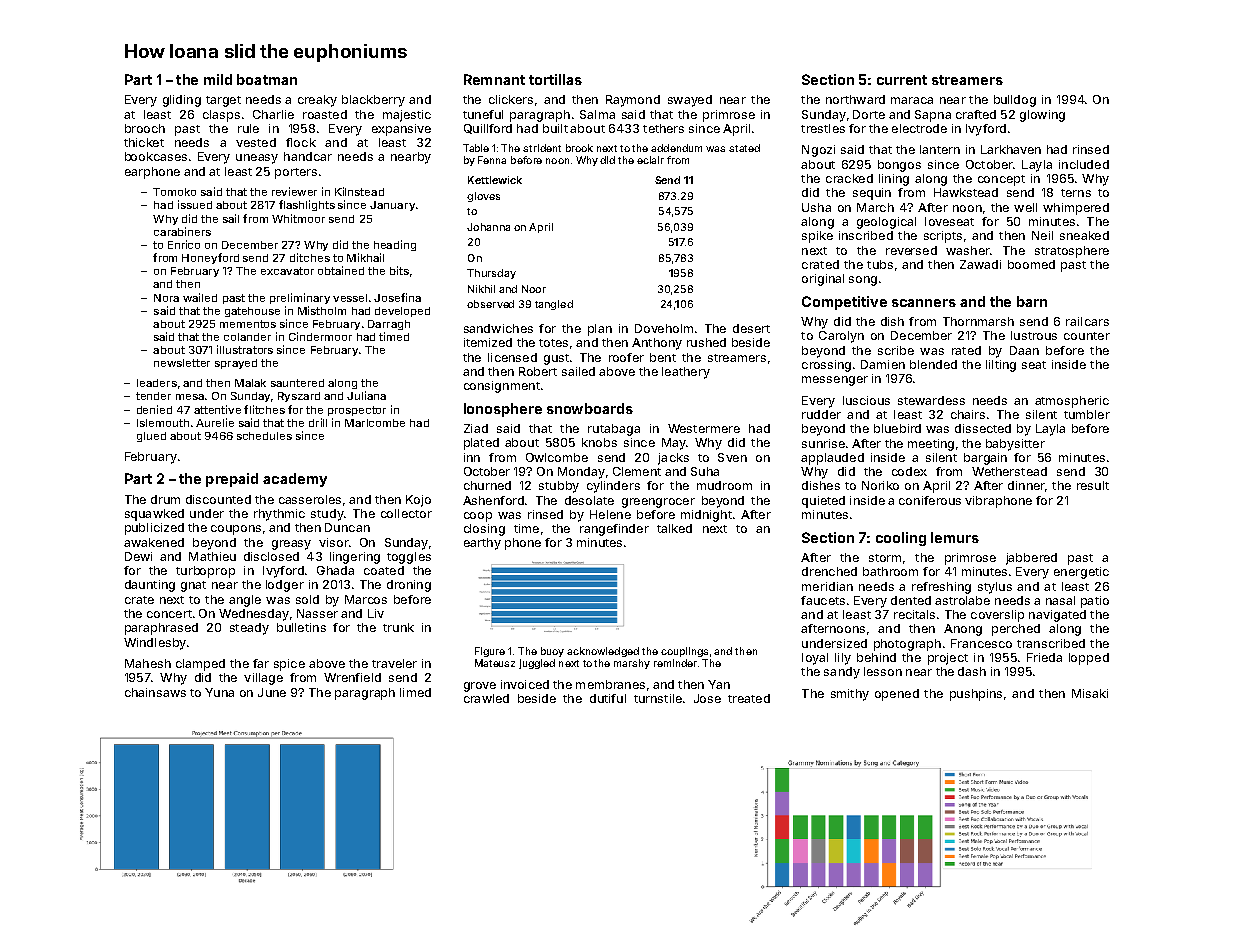 This document has width=1233, height=952. I want to click on lantern, so click(940, 149).
